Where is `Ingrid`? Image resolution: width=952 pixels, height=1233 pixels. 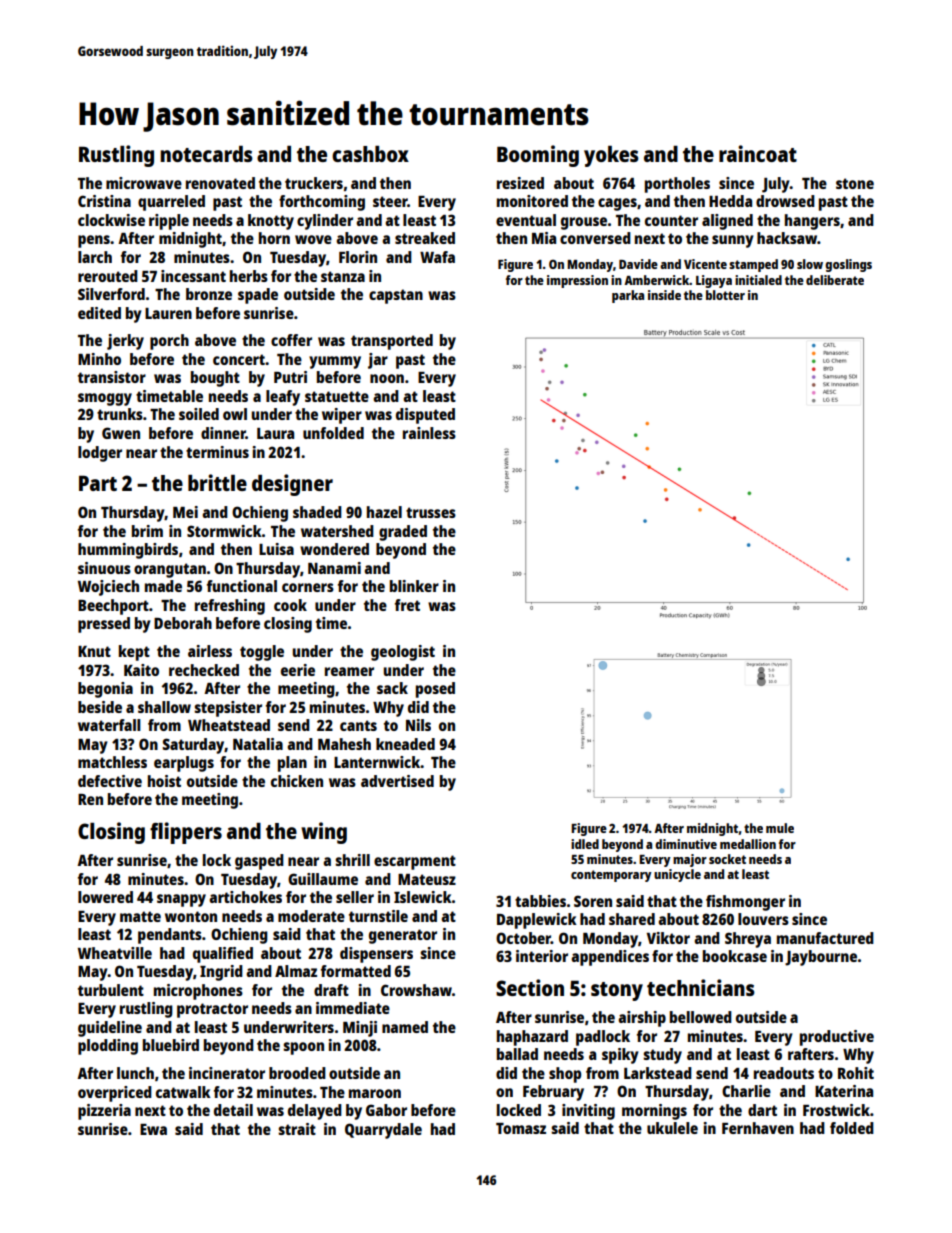 Ingrid is located at coordinates (221, 973).
